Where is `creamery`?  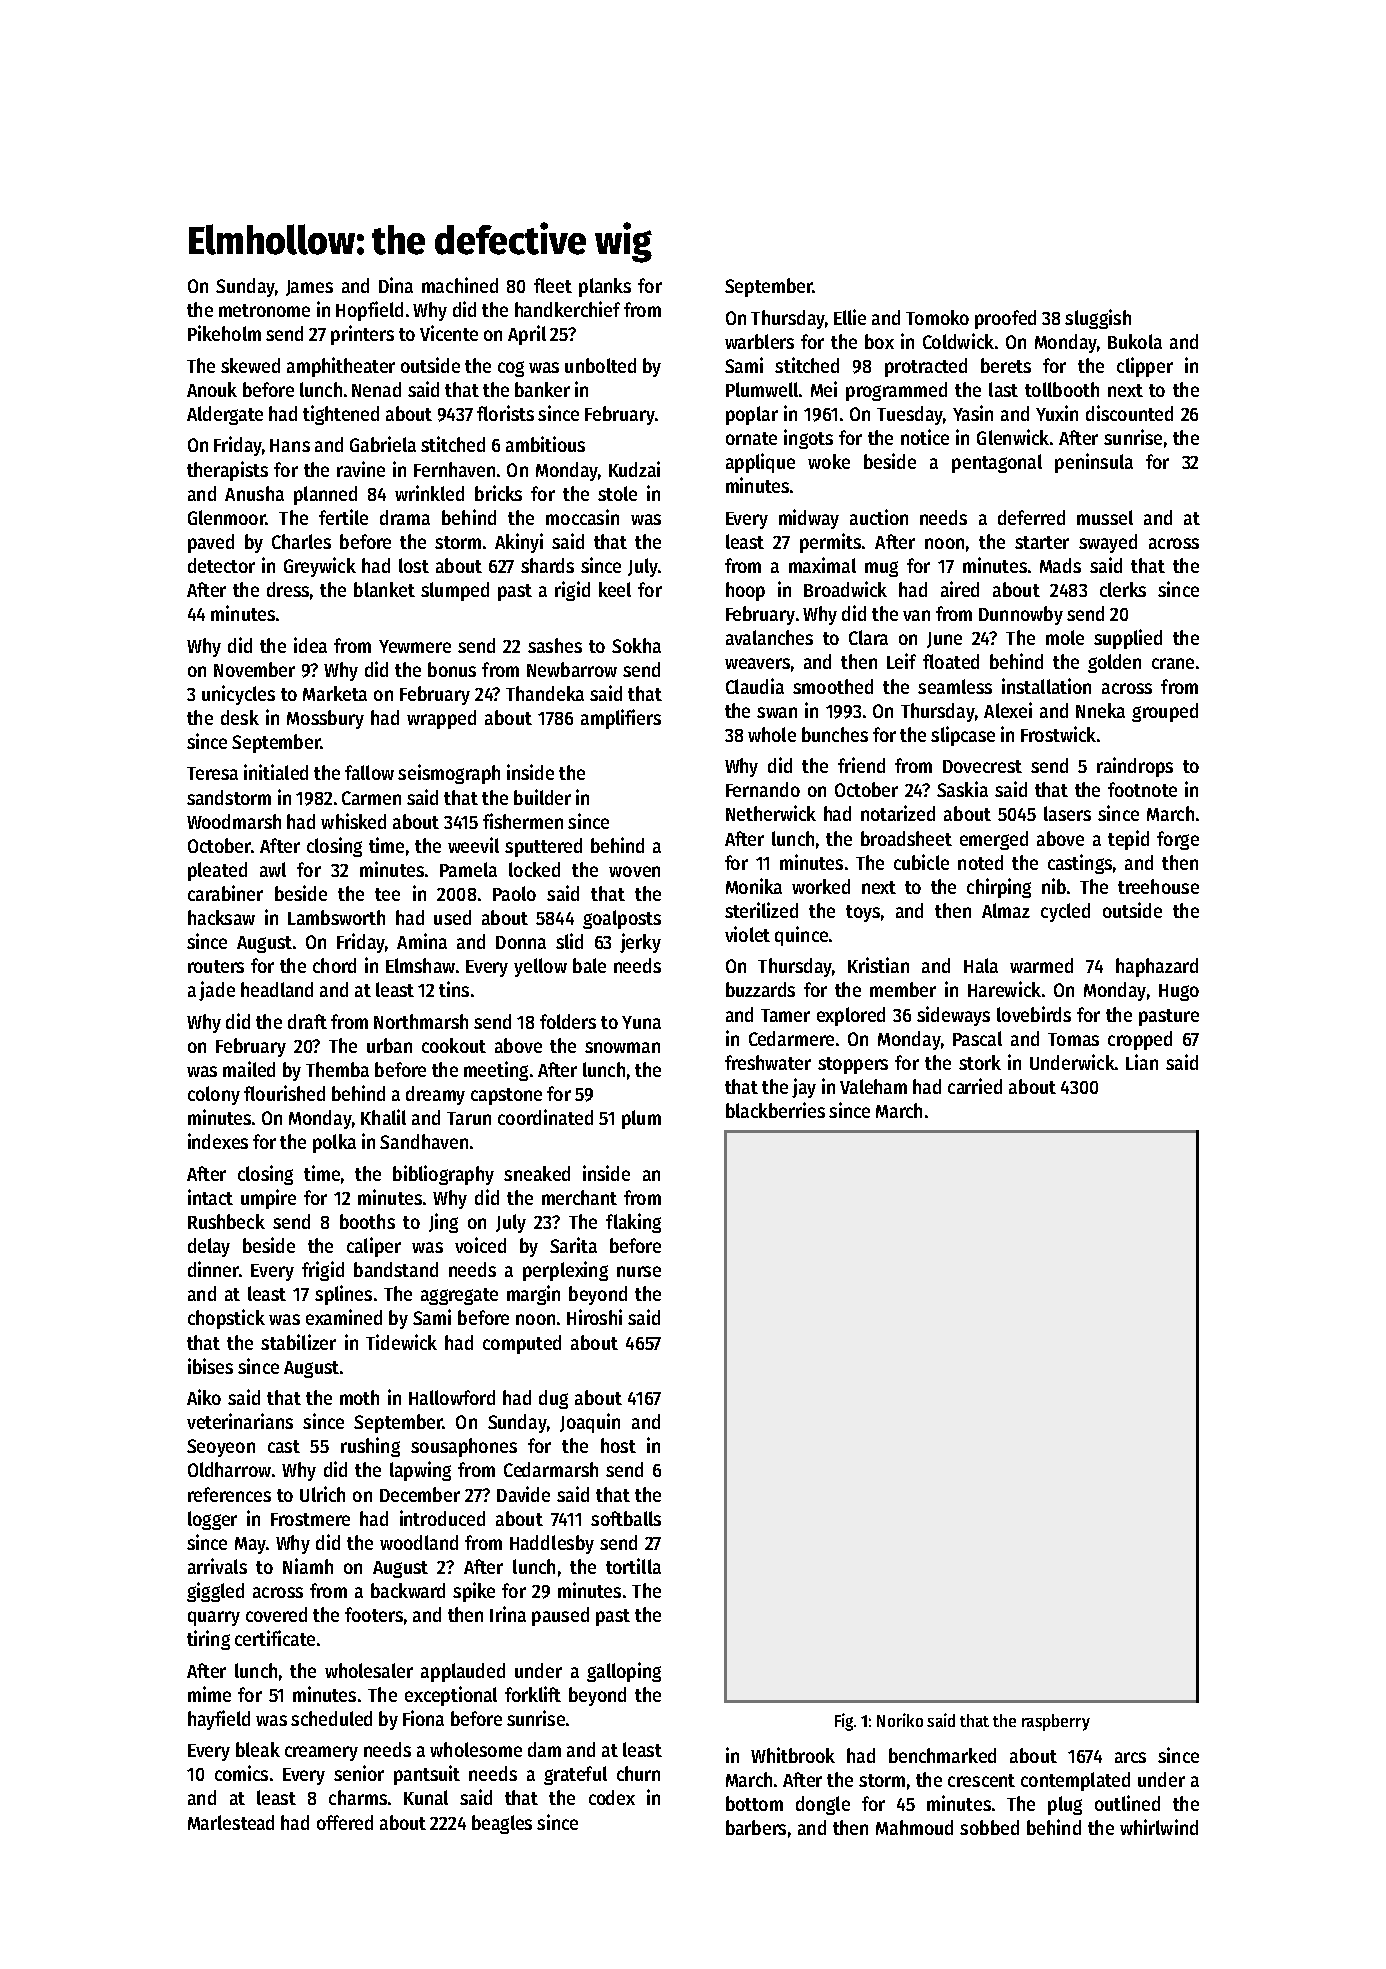
creamery is located at coordinates (321, 1753).
